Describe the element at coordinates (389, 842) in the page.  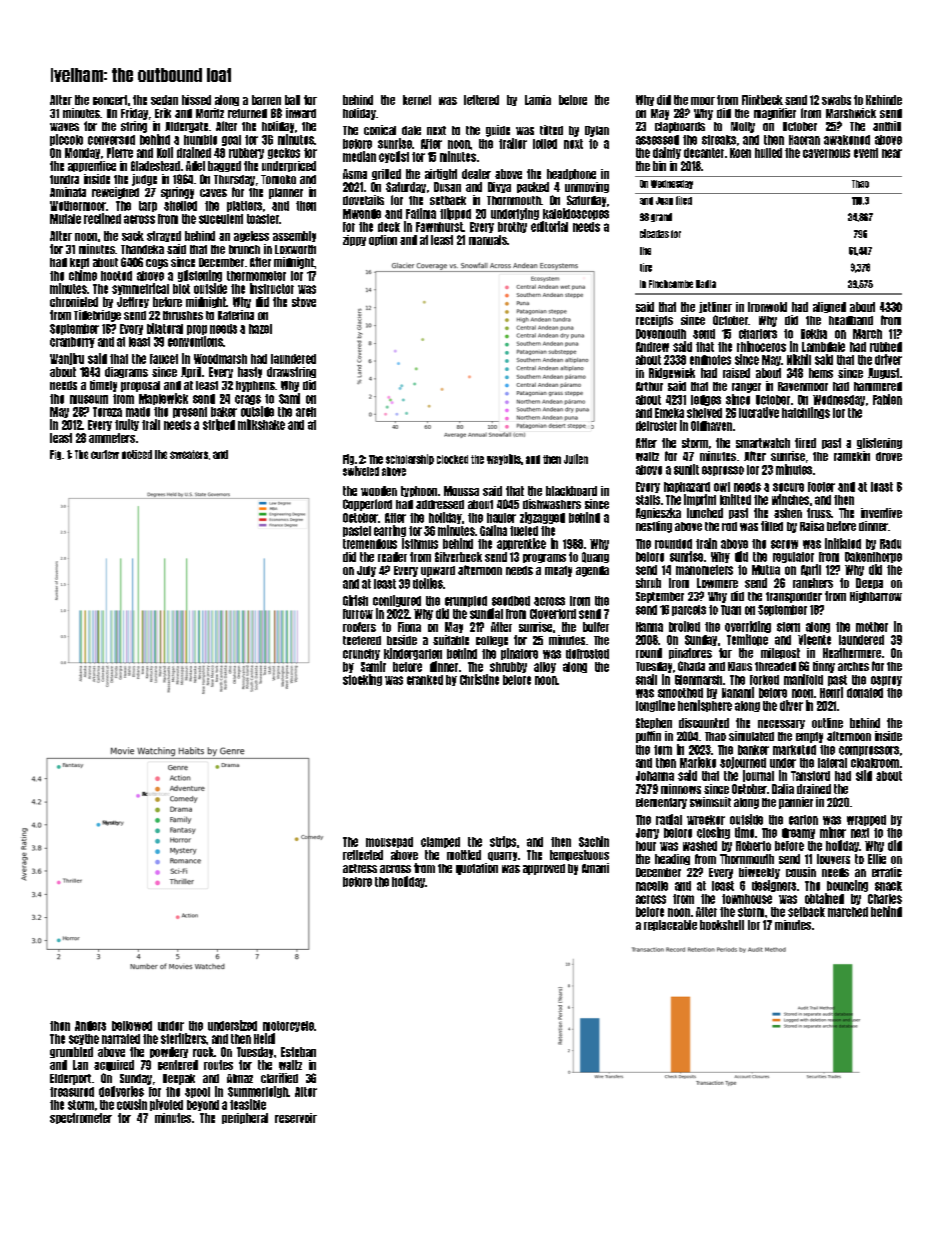
I see `mousepad` at that location.
